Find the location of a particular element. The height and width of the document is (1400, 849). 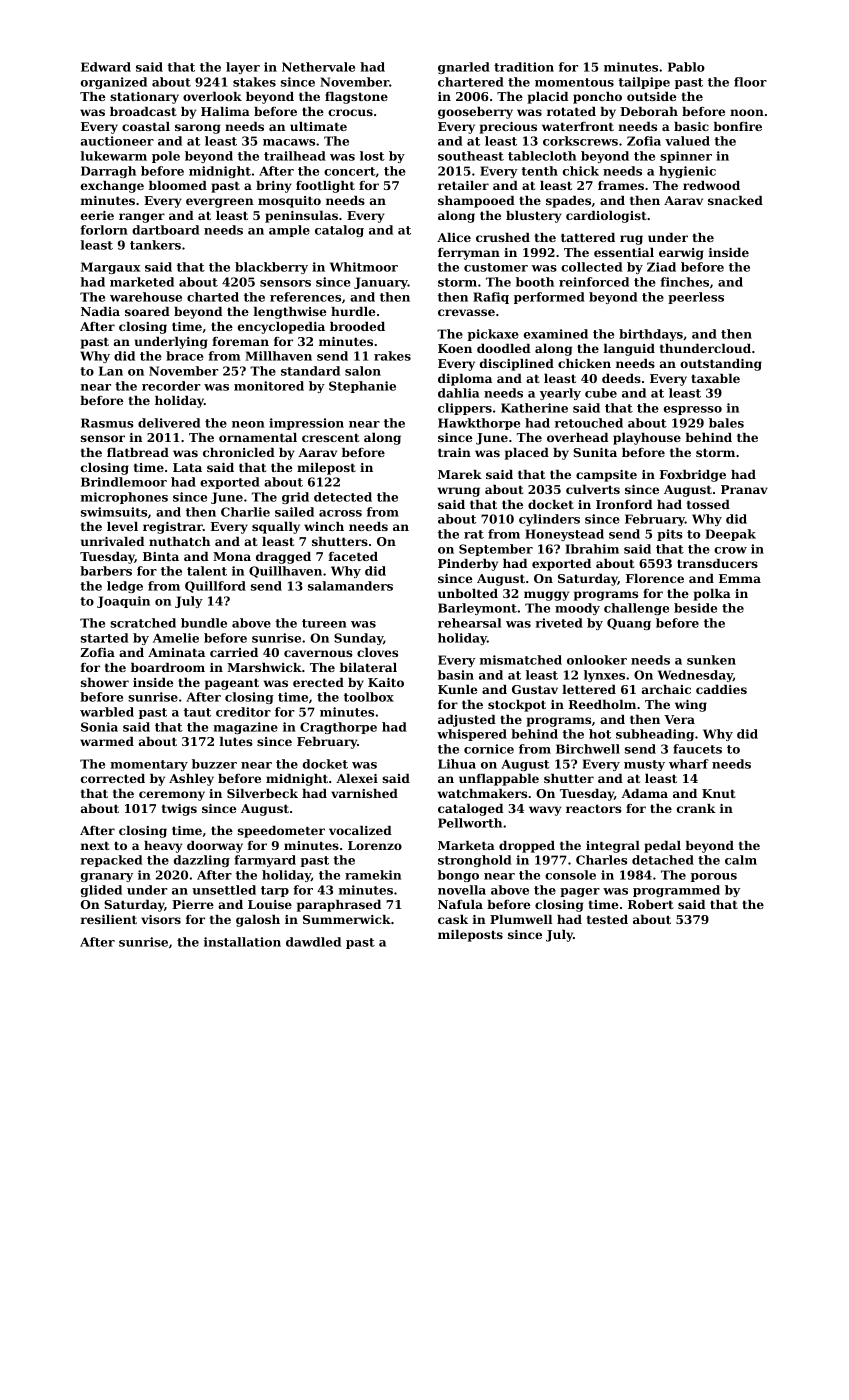

Robert is located at coordinates (651, 904).
